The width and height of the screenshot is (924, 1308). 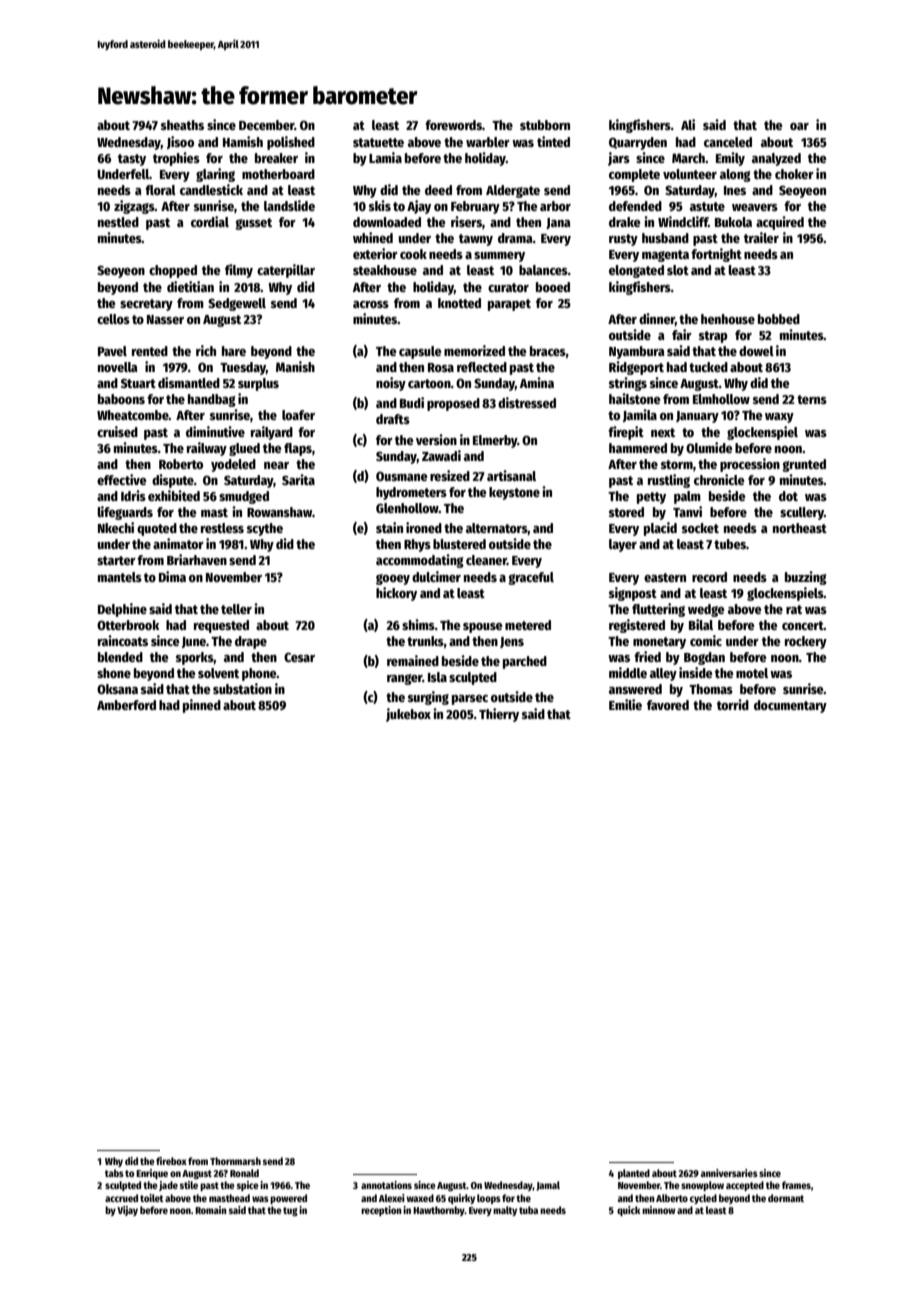 What do you see at coordinates (134, 207) in the screenshot?
I see `zigzags` at bounding box center [134, 207].
